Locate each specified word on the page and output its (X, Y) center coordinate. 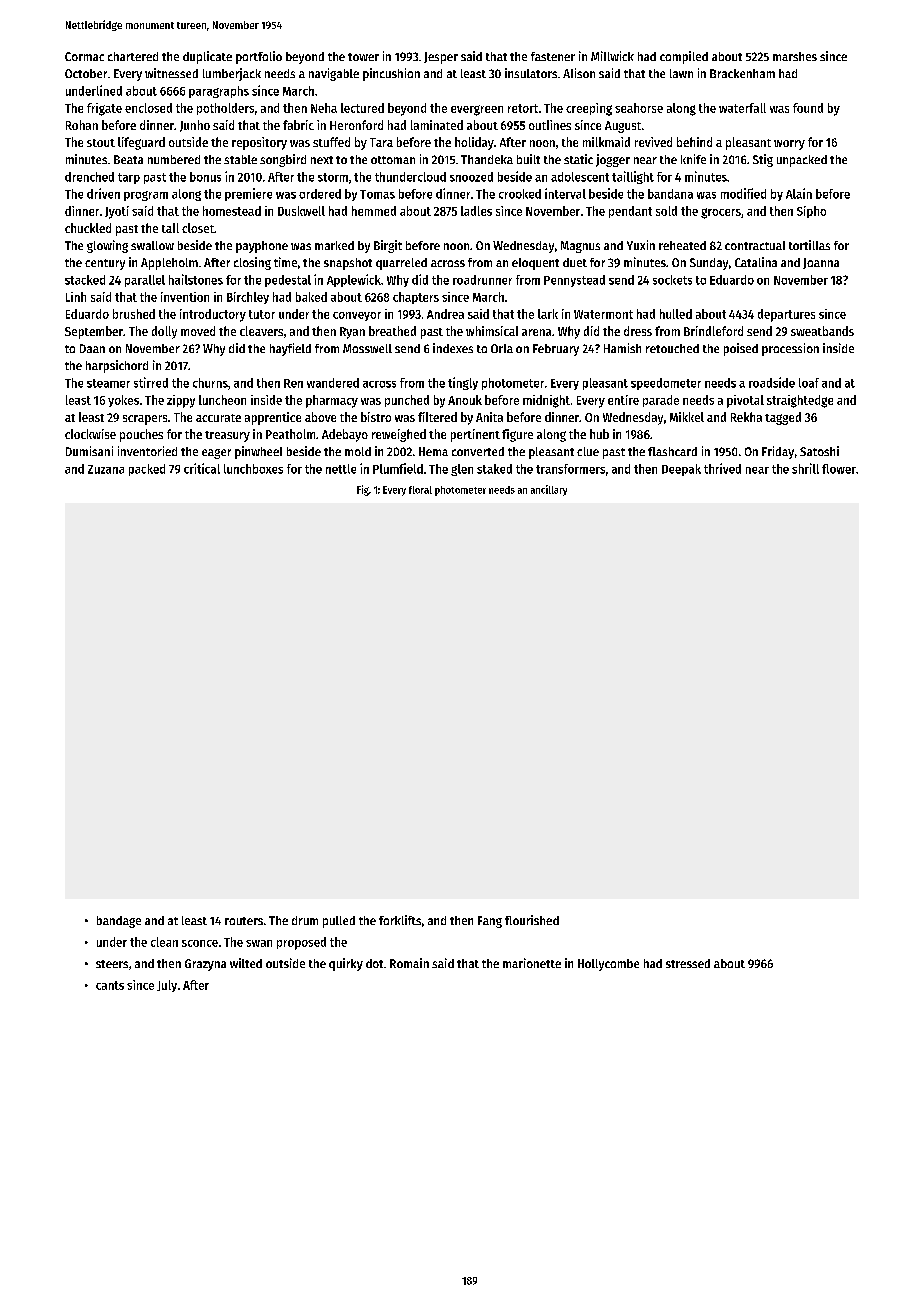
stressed (688, 963)
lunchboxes (253, 469)
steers (112, 964)
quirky (346, 964)
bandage (119, 922)
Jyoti (117, 212)
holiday (474, 143)
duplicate (207, 57)
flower (839, 469)
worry (789, 145)
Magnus (580, 247)
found (808, 108)
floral (420, 490)
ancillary (549, 490)
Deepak (681, 470)
